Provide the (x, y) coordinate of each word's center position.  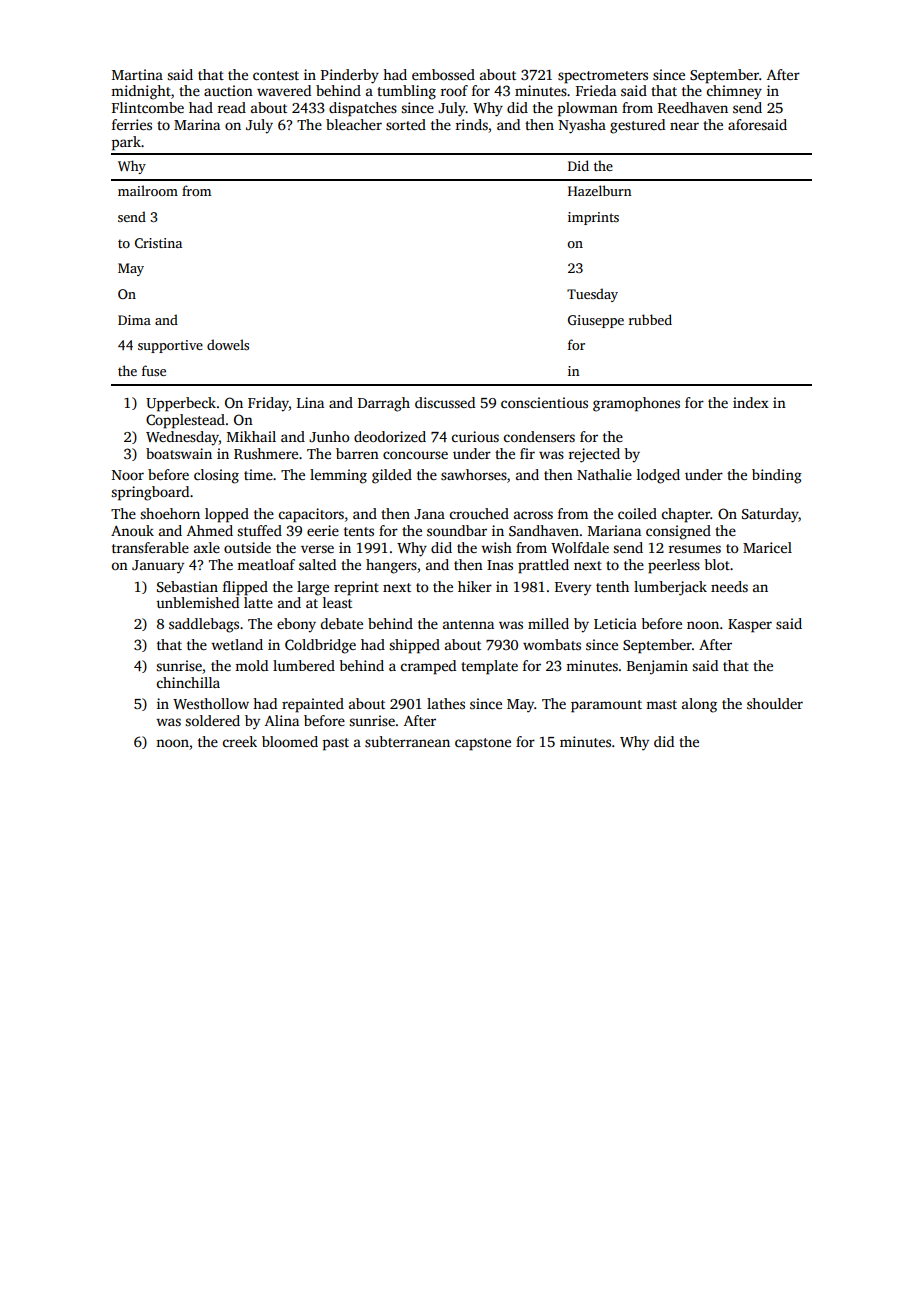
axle (207, 547)
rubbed (650, 319)
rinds (472, 124)
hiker (475, 586)
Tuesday (592, 295)
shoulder (775, 703)
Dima (134, 320)
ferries (132, 124)
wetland (237, 644)
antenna (468, 624)
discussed (445, 402)
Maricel (767, 547)
